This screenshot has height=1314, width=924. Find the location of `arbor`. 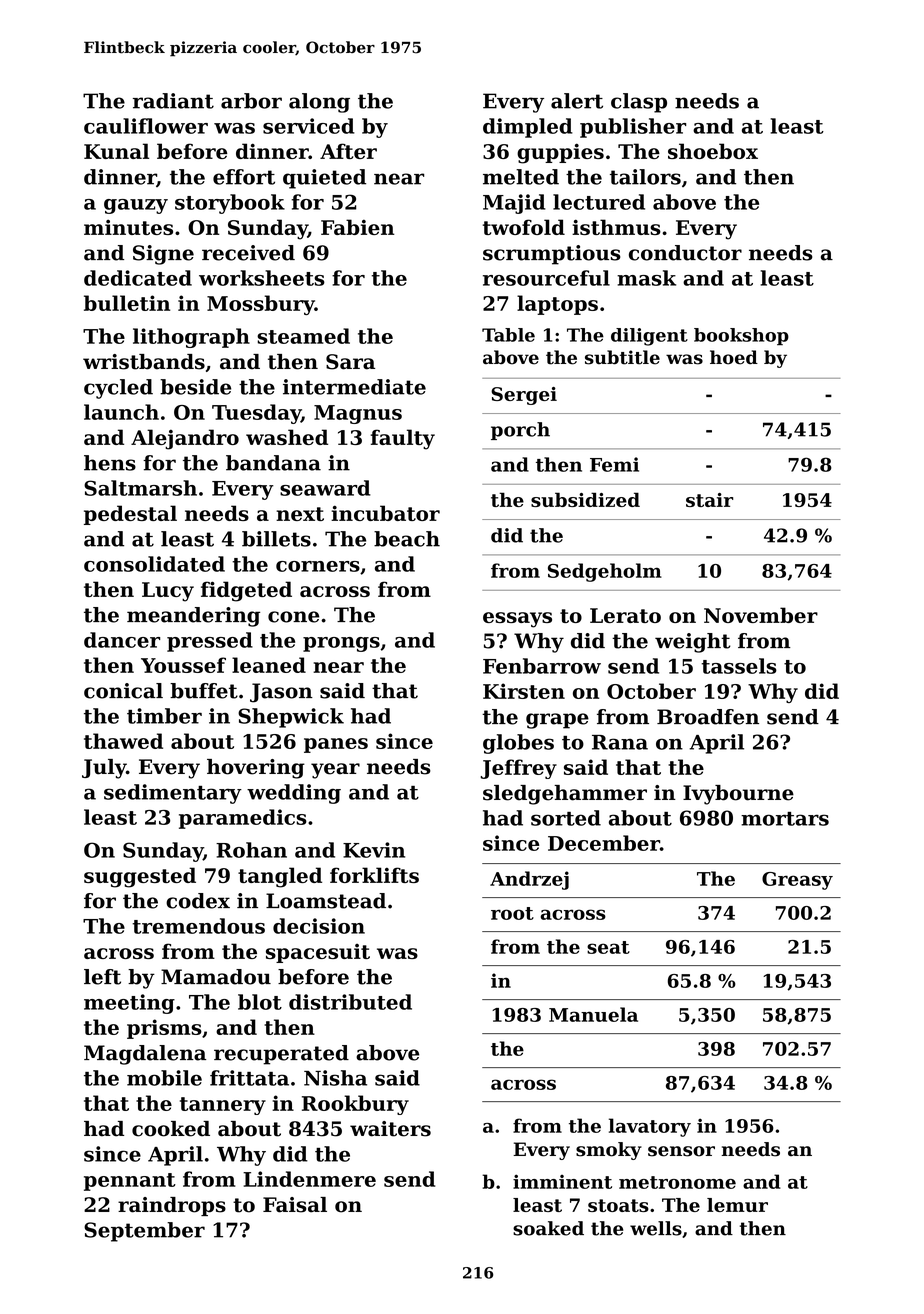

arbor is located at coordinates (251, 101).
